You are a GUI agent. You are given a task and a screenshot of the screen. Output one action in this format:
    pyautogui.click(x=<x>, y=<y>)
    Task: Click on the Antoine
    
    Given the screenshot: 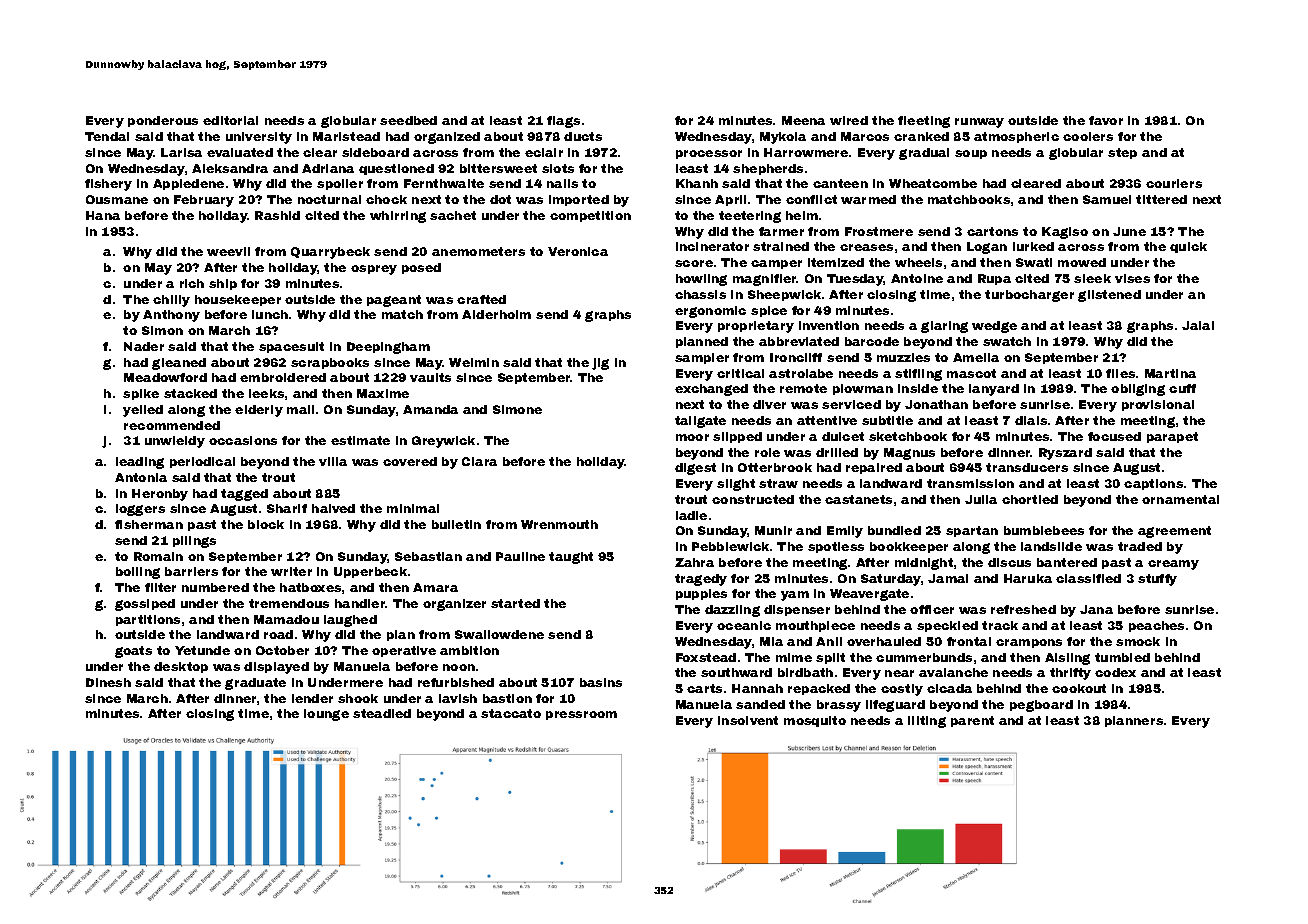 What is the action you would take?
    pyautogui.click(x=917, y=278)
